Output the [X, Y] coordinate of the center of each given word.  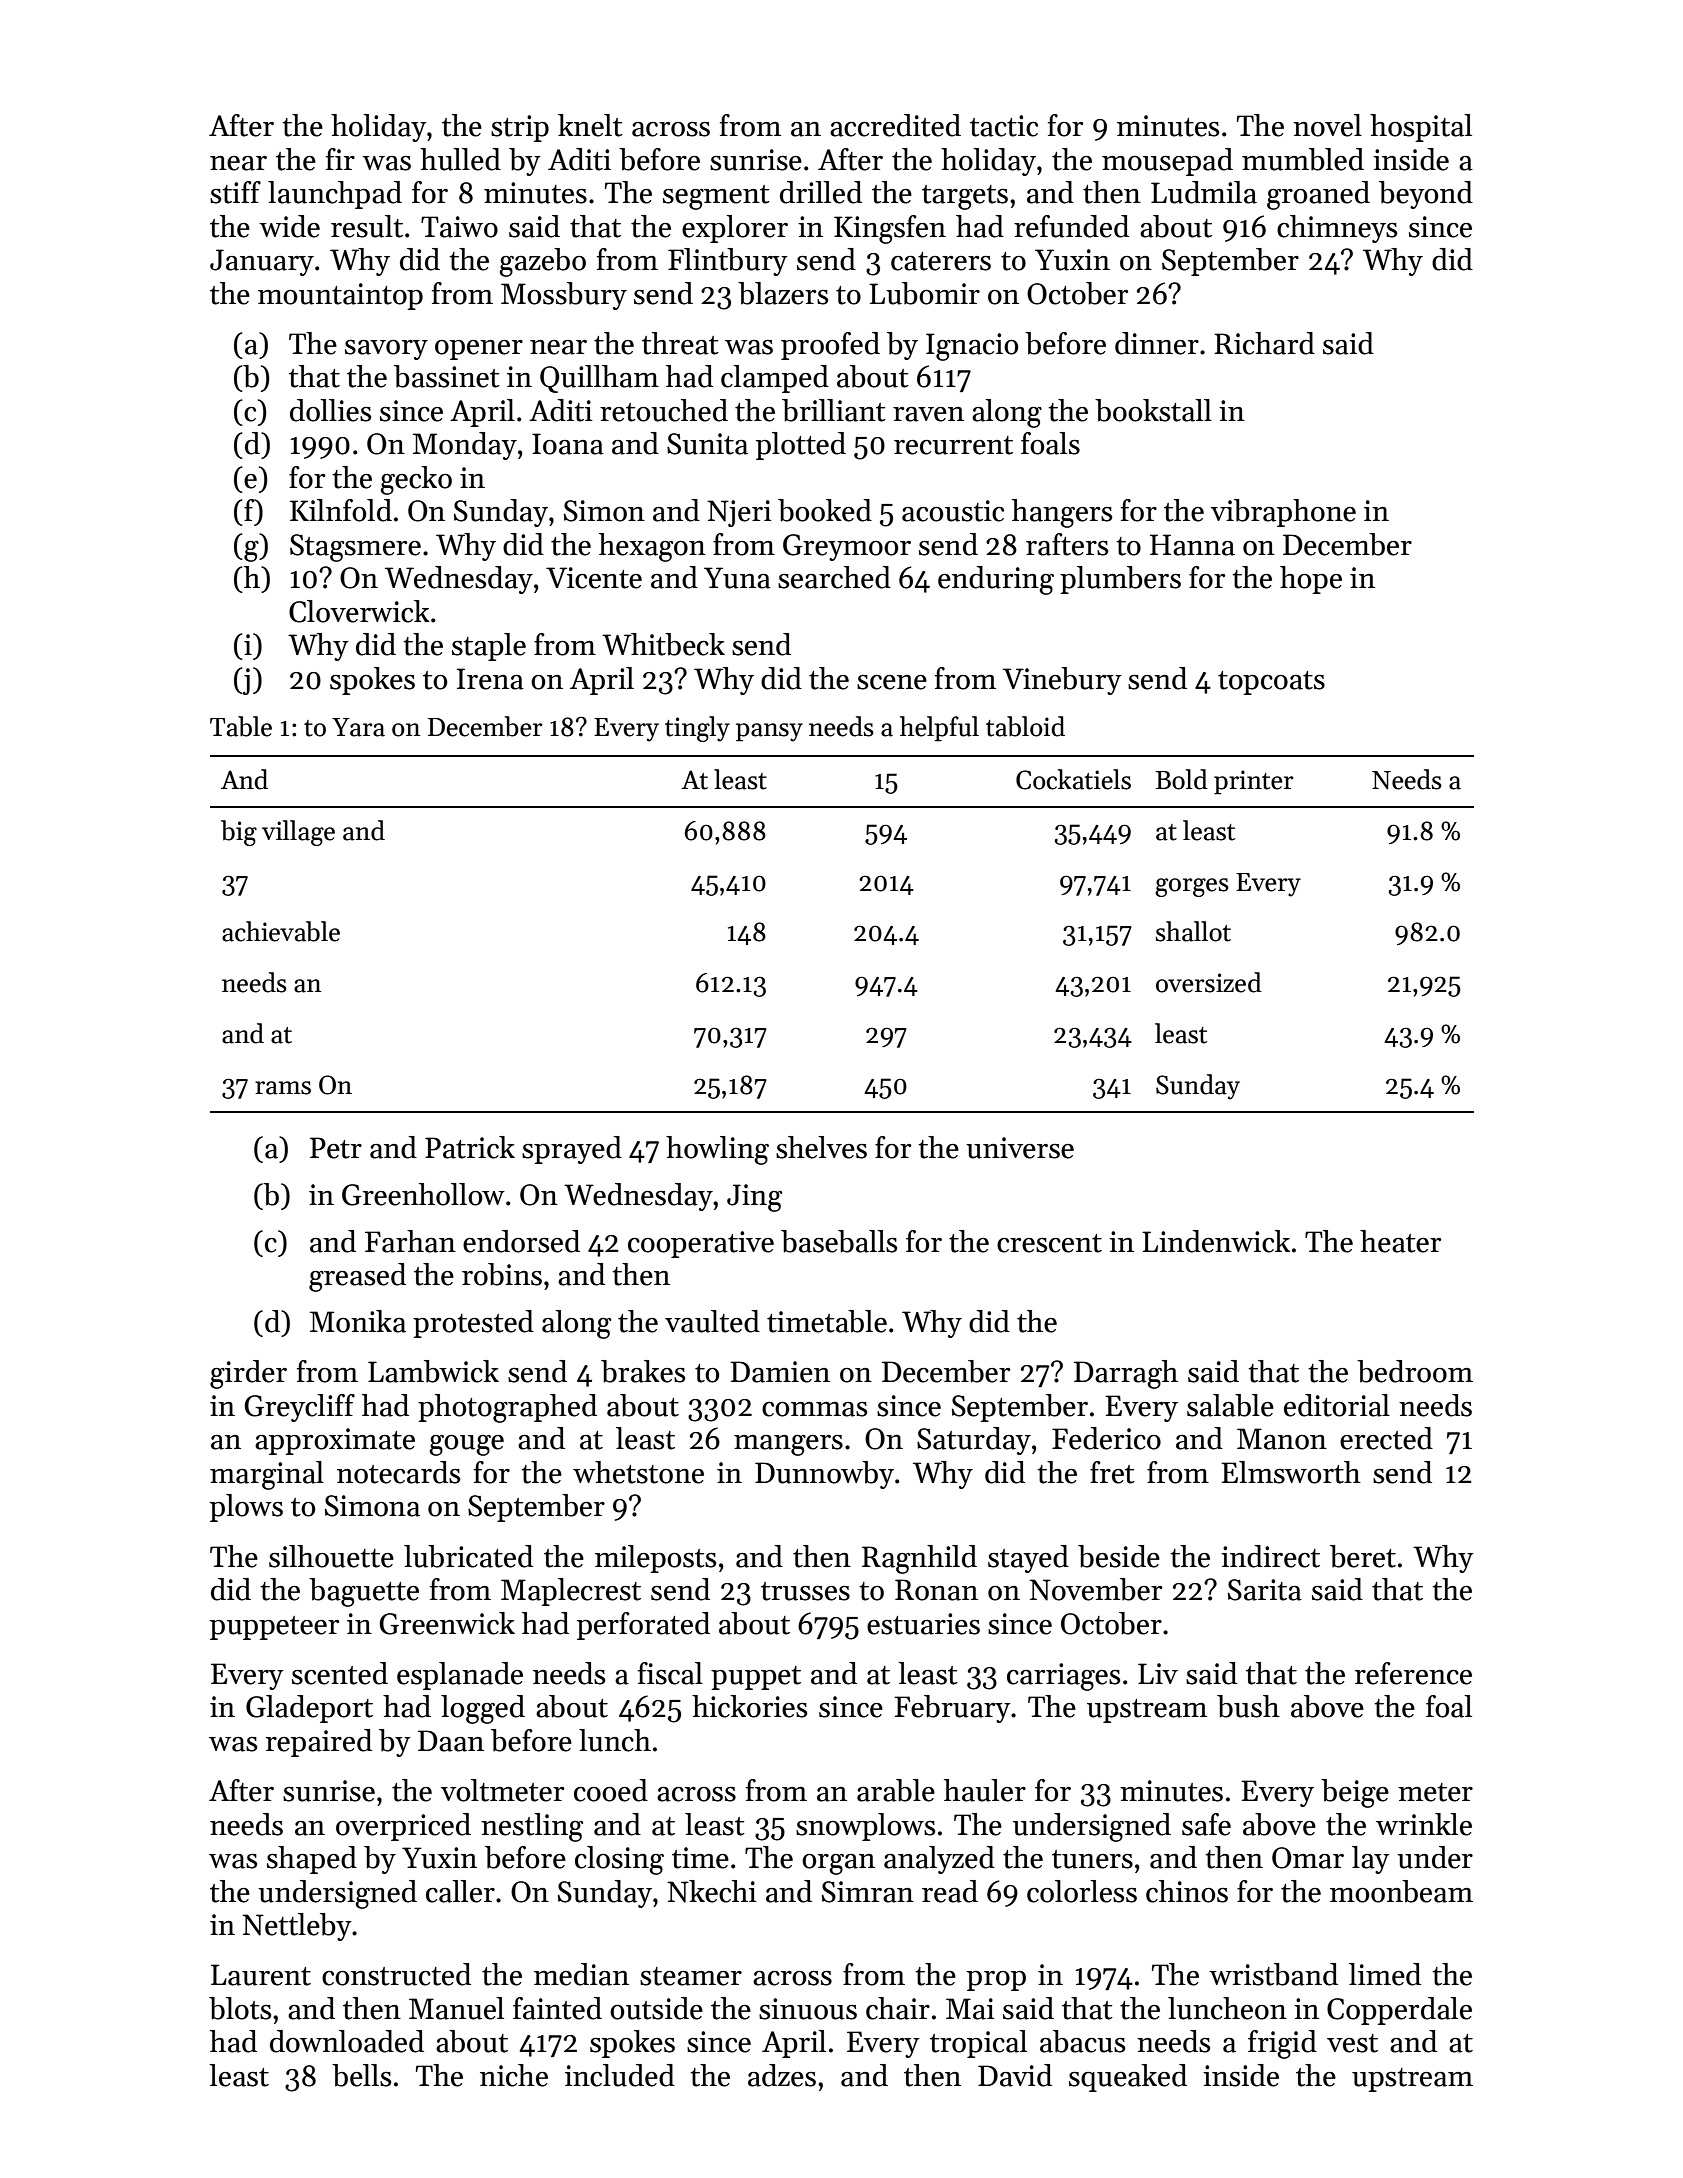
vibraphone [1283, 513]
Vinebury [1062, 681]
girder [248, 1374]
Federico [1106, 1438]
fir [340, 159]
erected [1386, 1438]
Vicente [594, 578]
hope [1311, 580]
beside [1119, 1556]
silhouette [331, 1556]
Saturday [974, 1441]
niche [514, 2075]
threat [680, 343]
